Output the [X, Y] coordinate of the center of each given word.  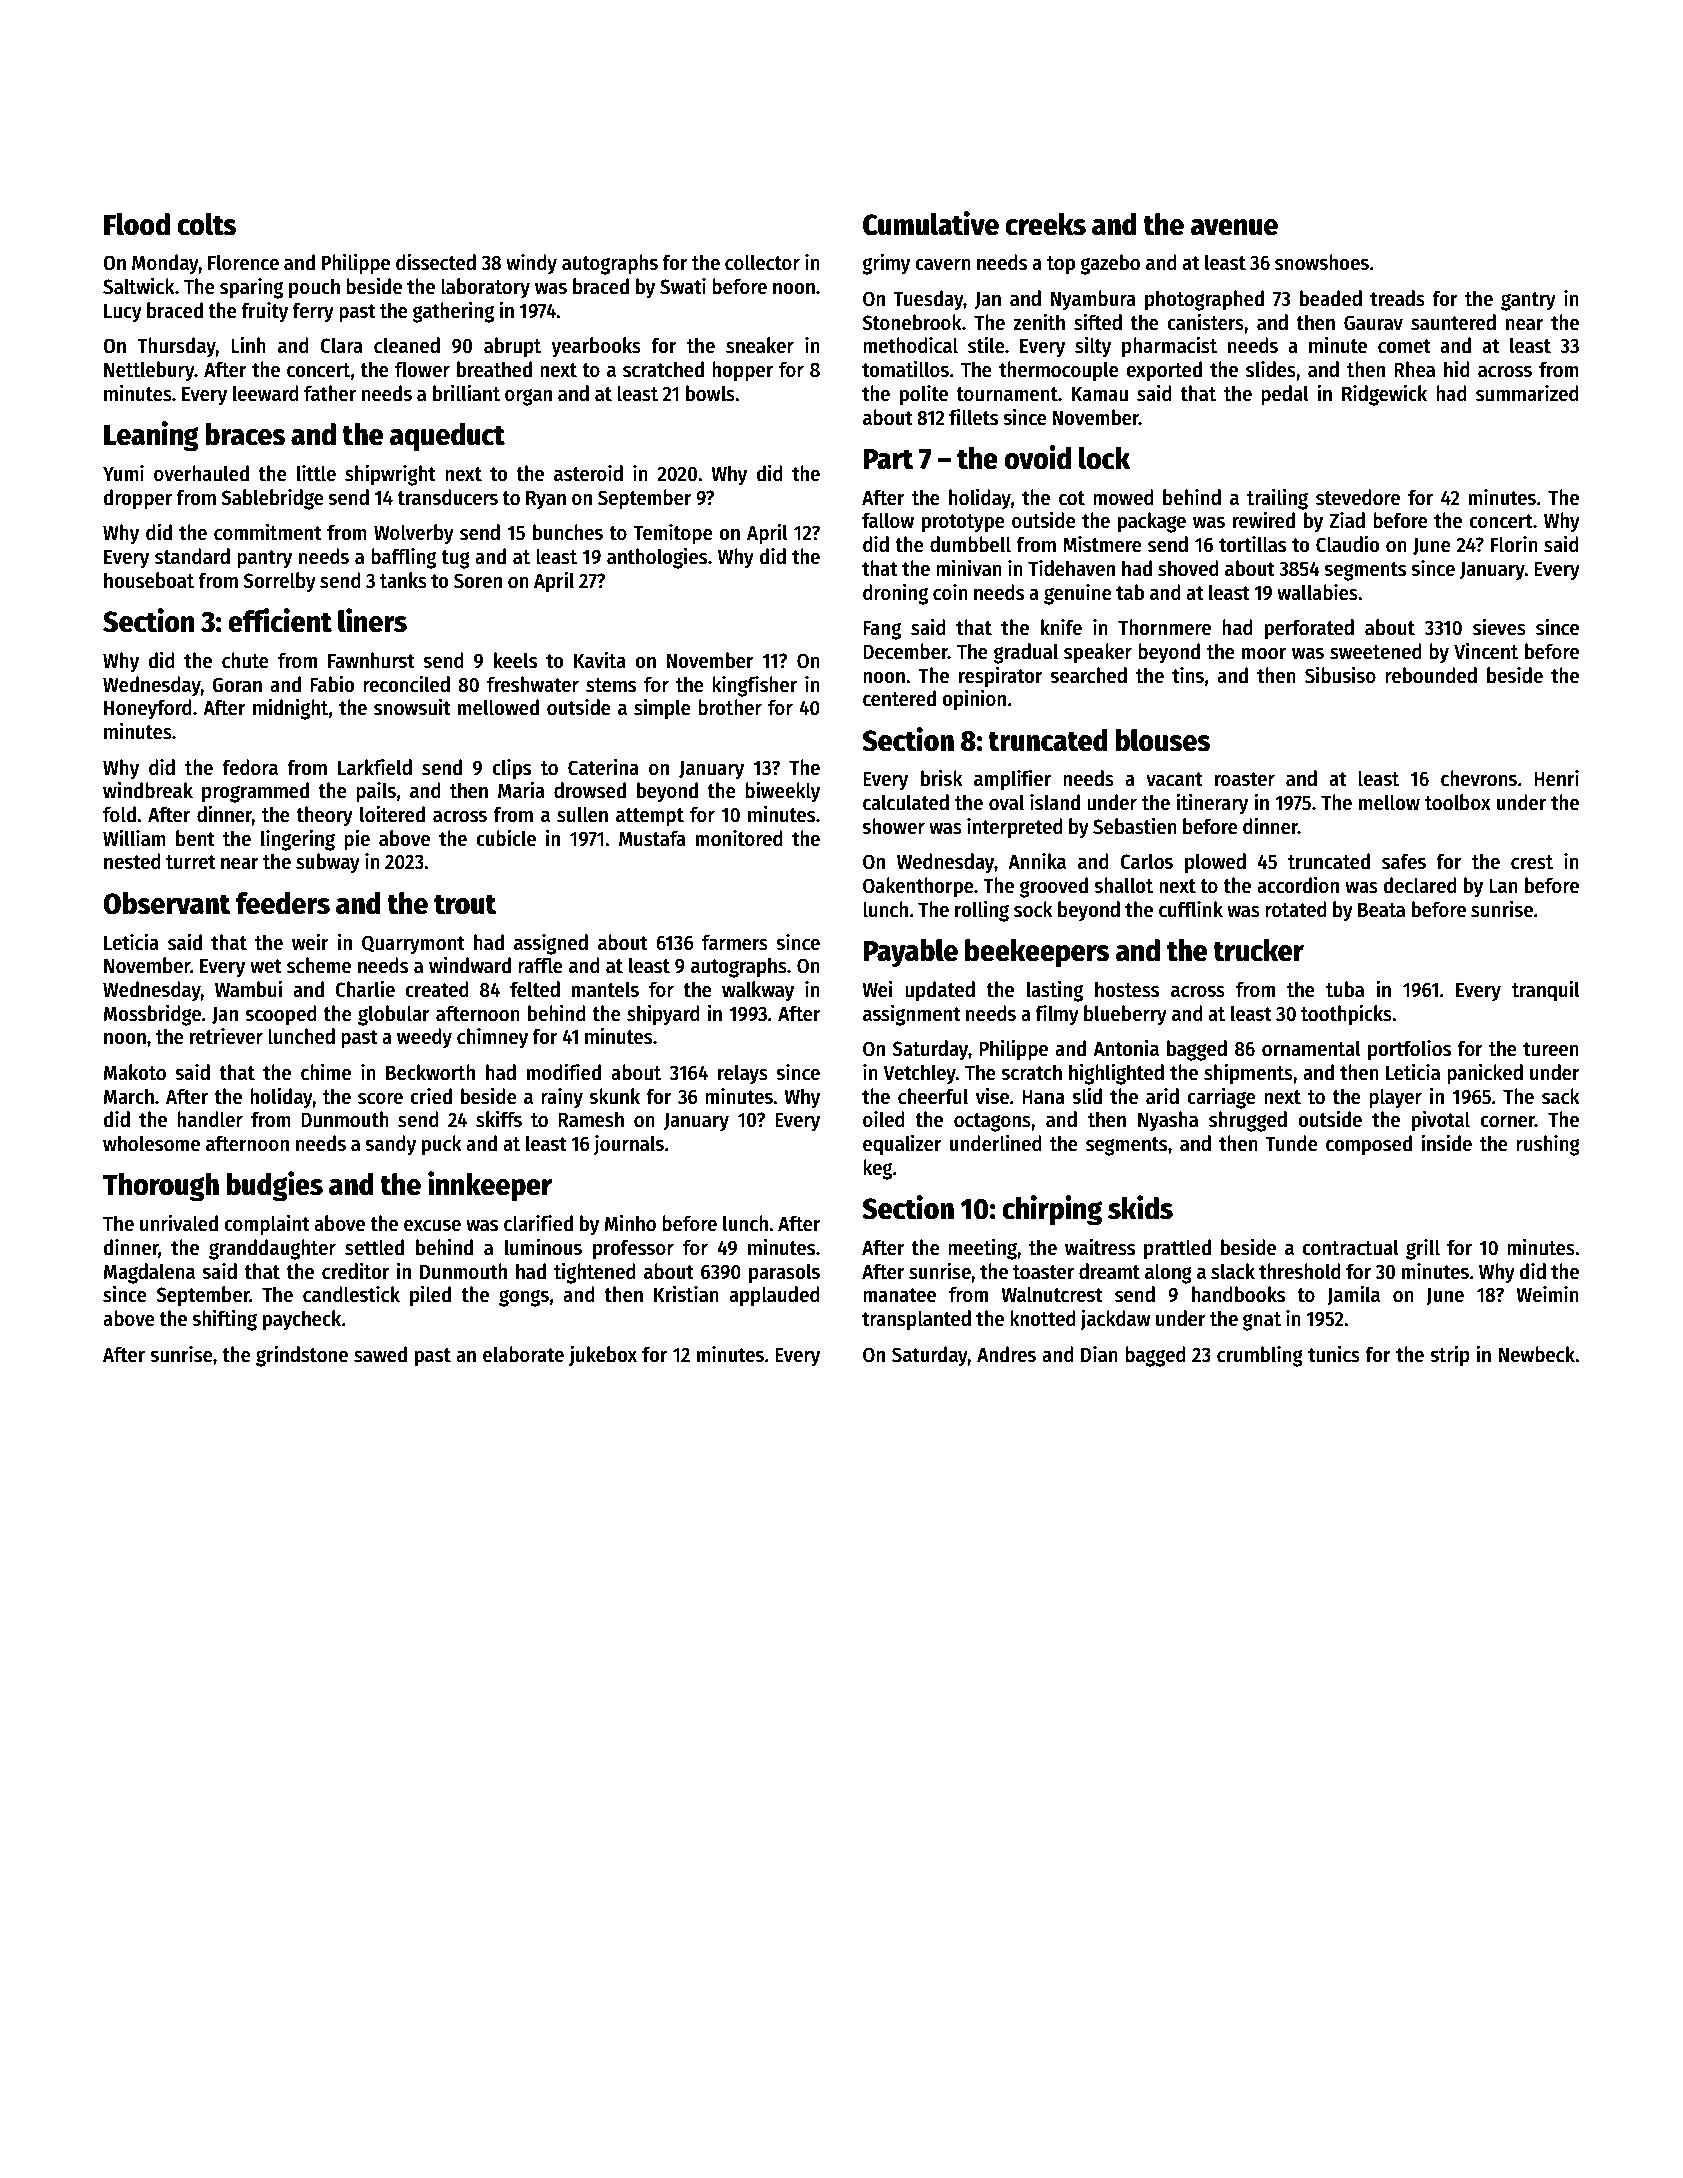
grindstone [302, 1356]
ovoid [1037, 457]
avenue [1234, 227]
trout [465, 904]
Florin [1514, 544]
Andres [1006, 1354]
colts [206, 224]
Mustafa [652, 838]
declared [1420, 885]
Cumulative [931, 223]
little [316, 473]
